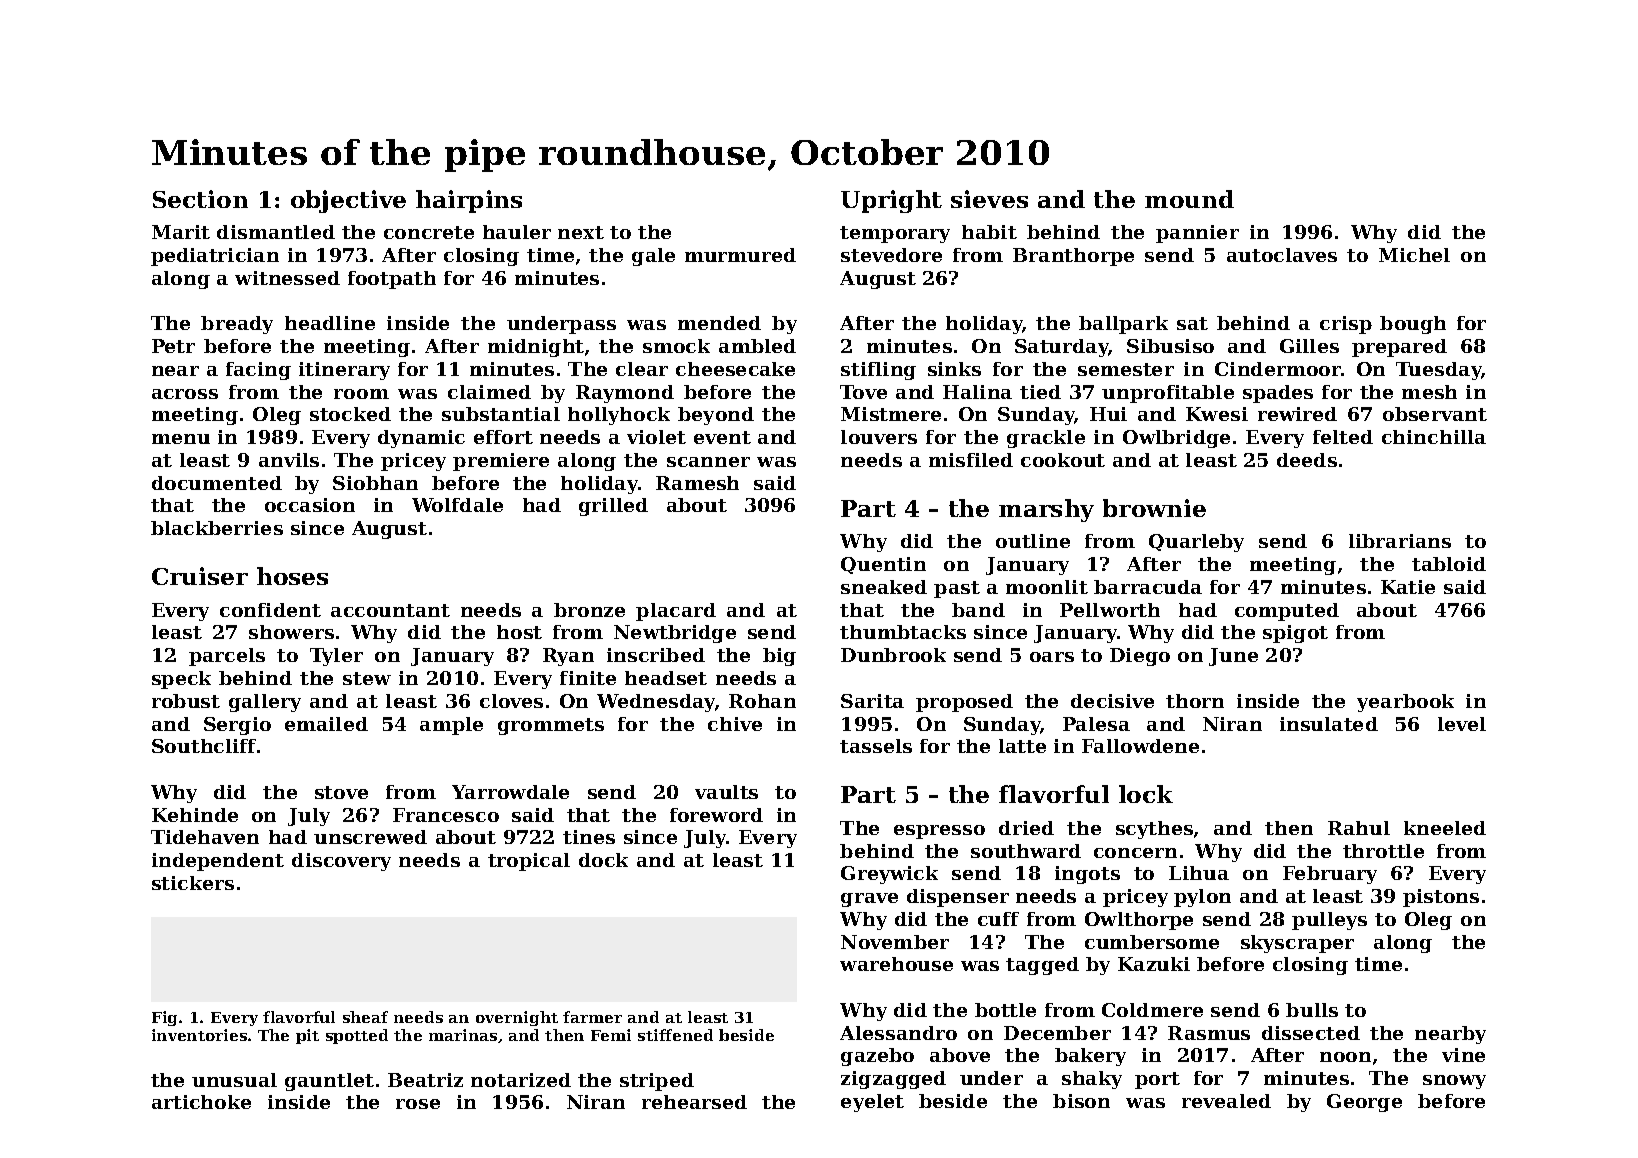 The width and height of the image is (1638, 1158). Describe the element at coordinates (451, 726) in the image. I see `ample` at that location.
